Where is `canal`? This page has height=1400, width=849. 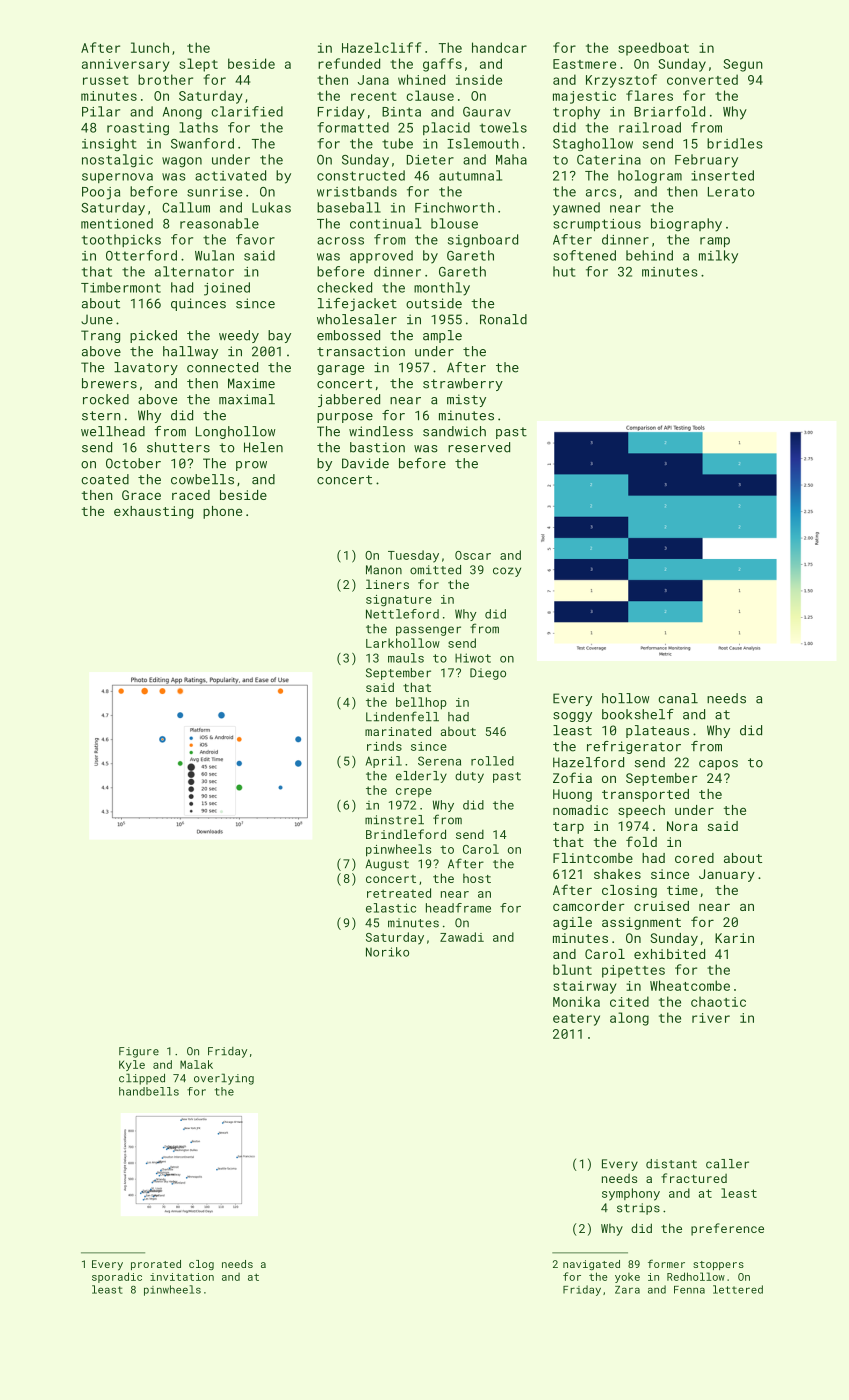
canal is located at coordinates (678, 698).
